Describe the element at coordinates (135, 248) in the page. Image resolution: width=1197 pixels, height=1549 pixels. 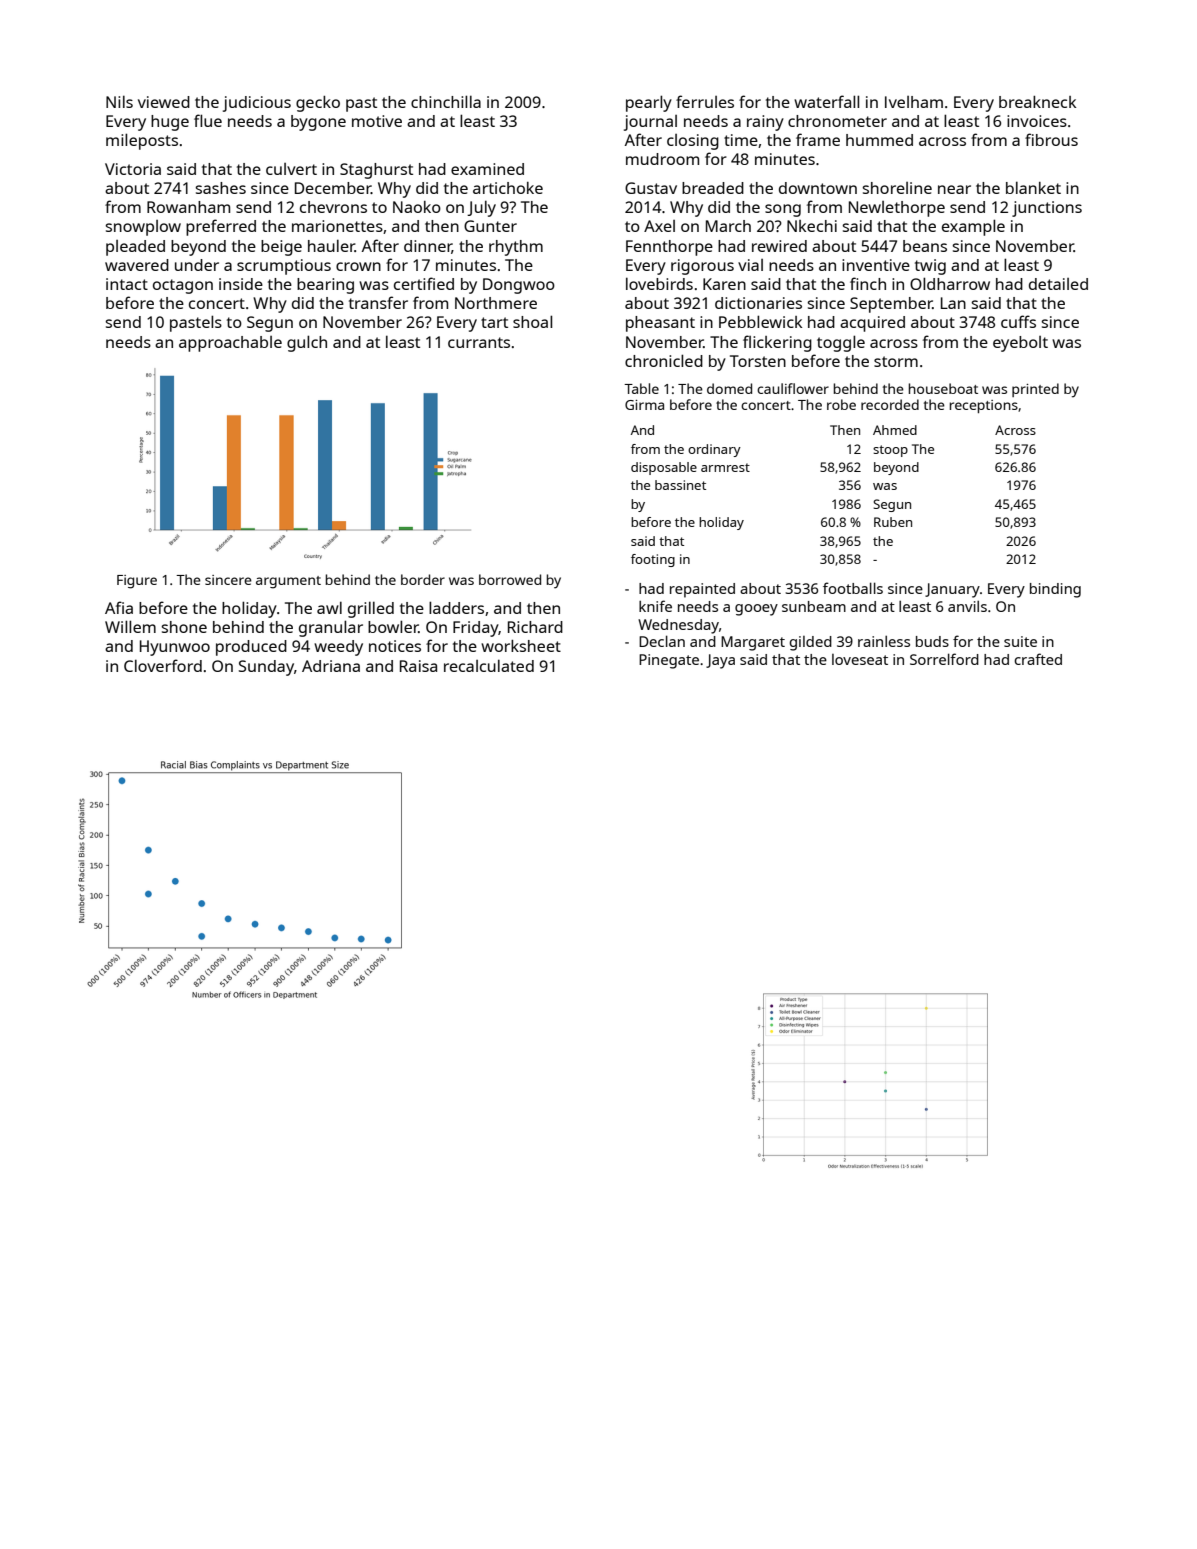
I see `pleaded` at that location.
